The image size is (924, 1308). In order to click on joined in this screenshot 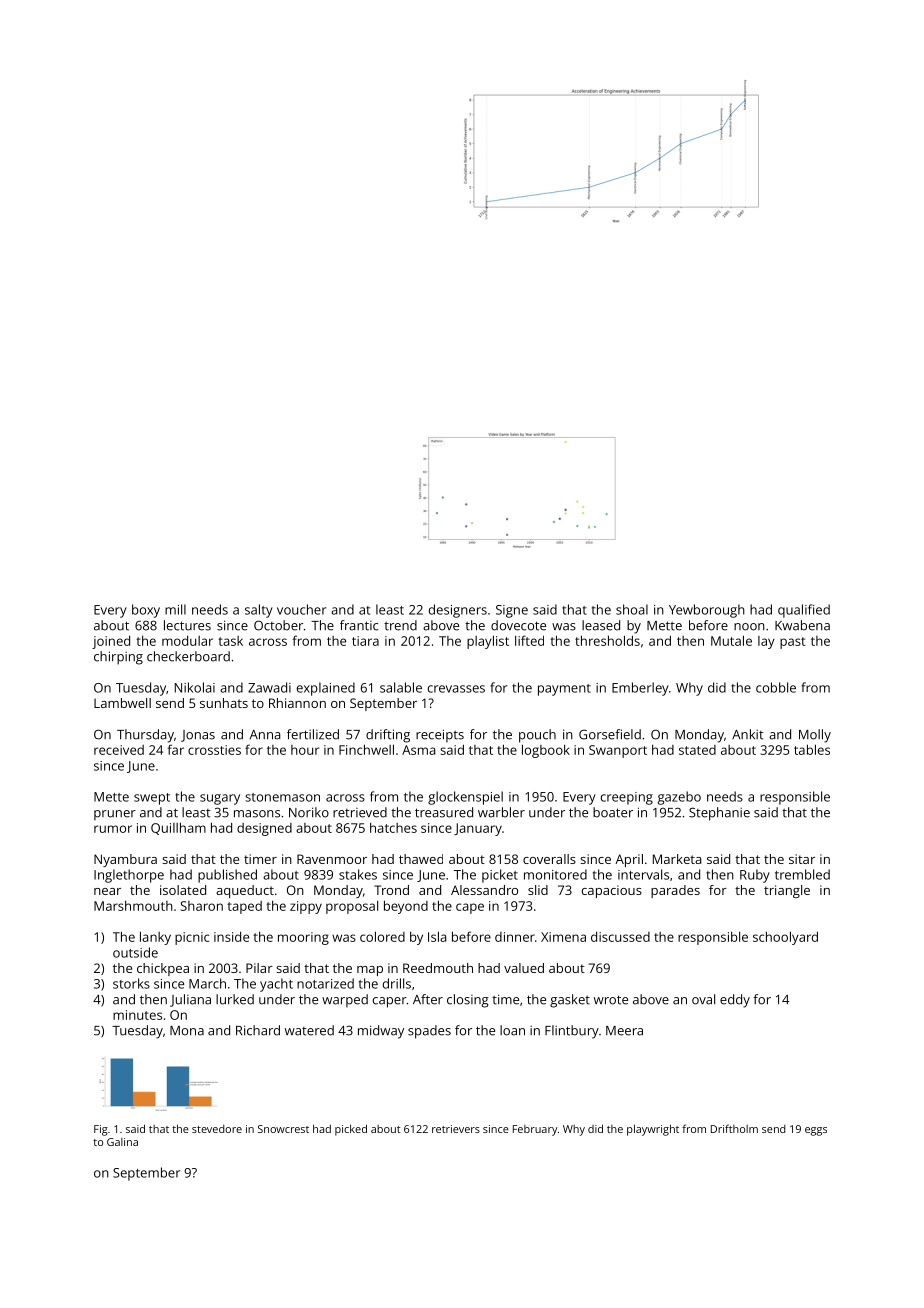, I will do `click(111, 642)`.
